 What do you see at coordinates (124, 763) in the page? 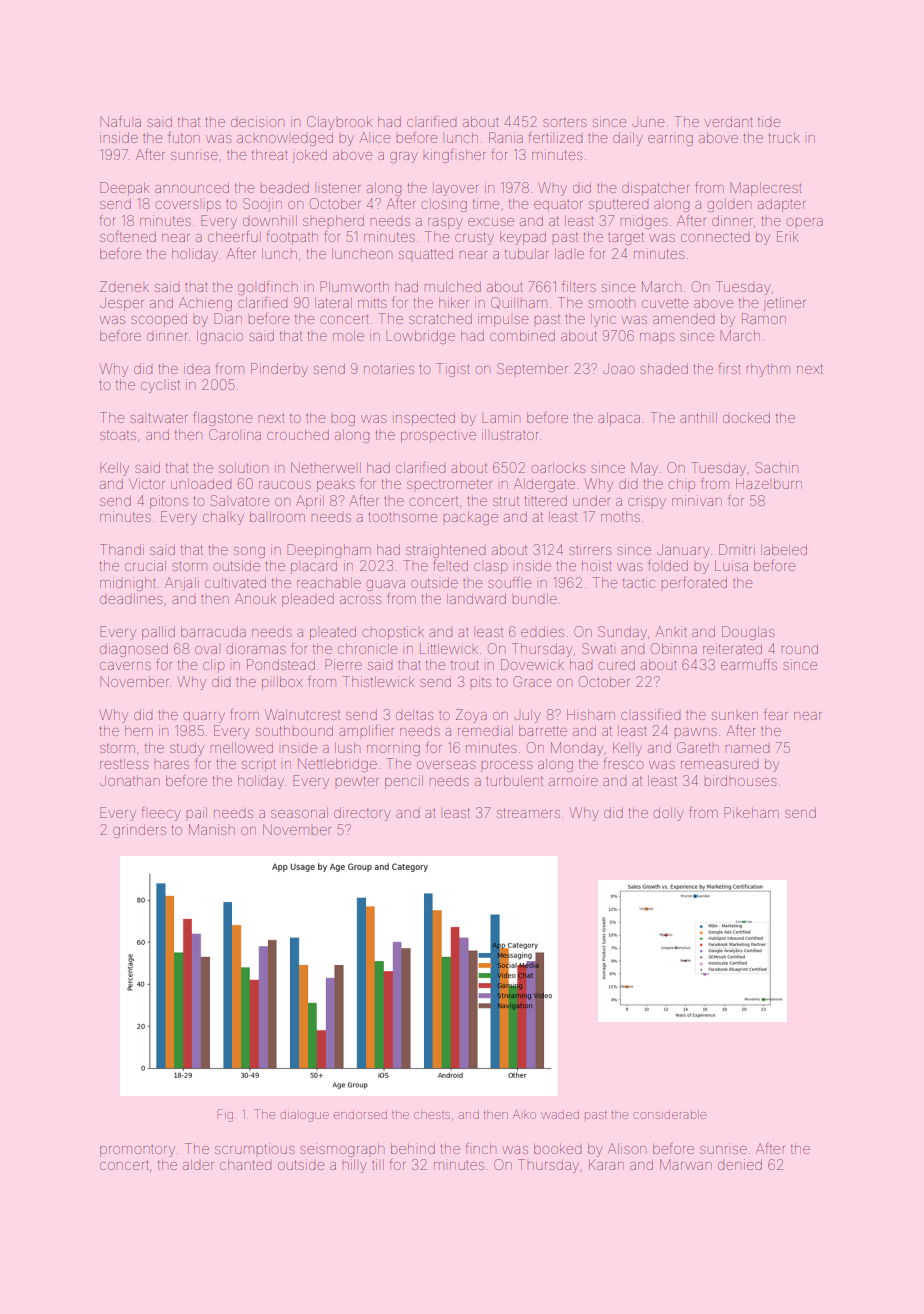
I see `restless` at bounding box center [124, 763].
